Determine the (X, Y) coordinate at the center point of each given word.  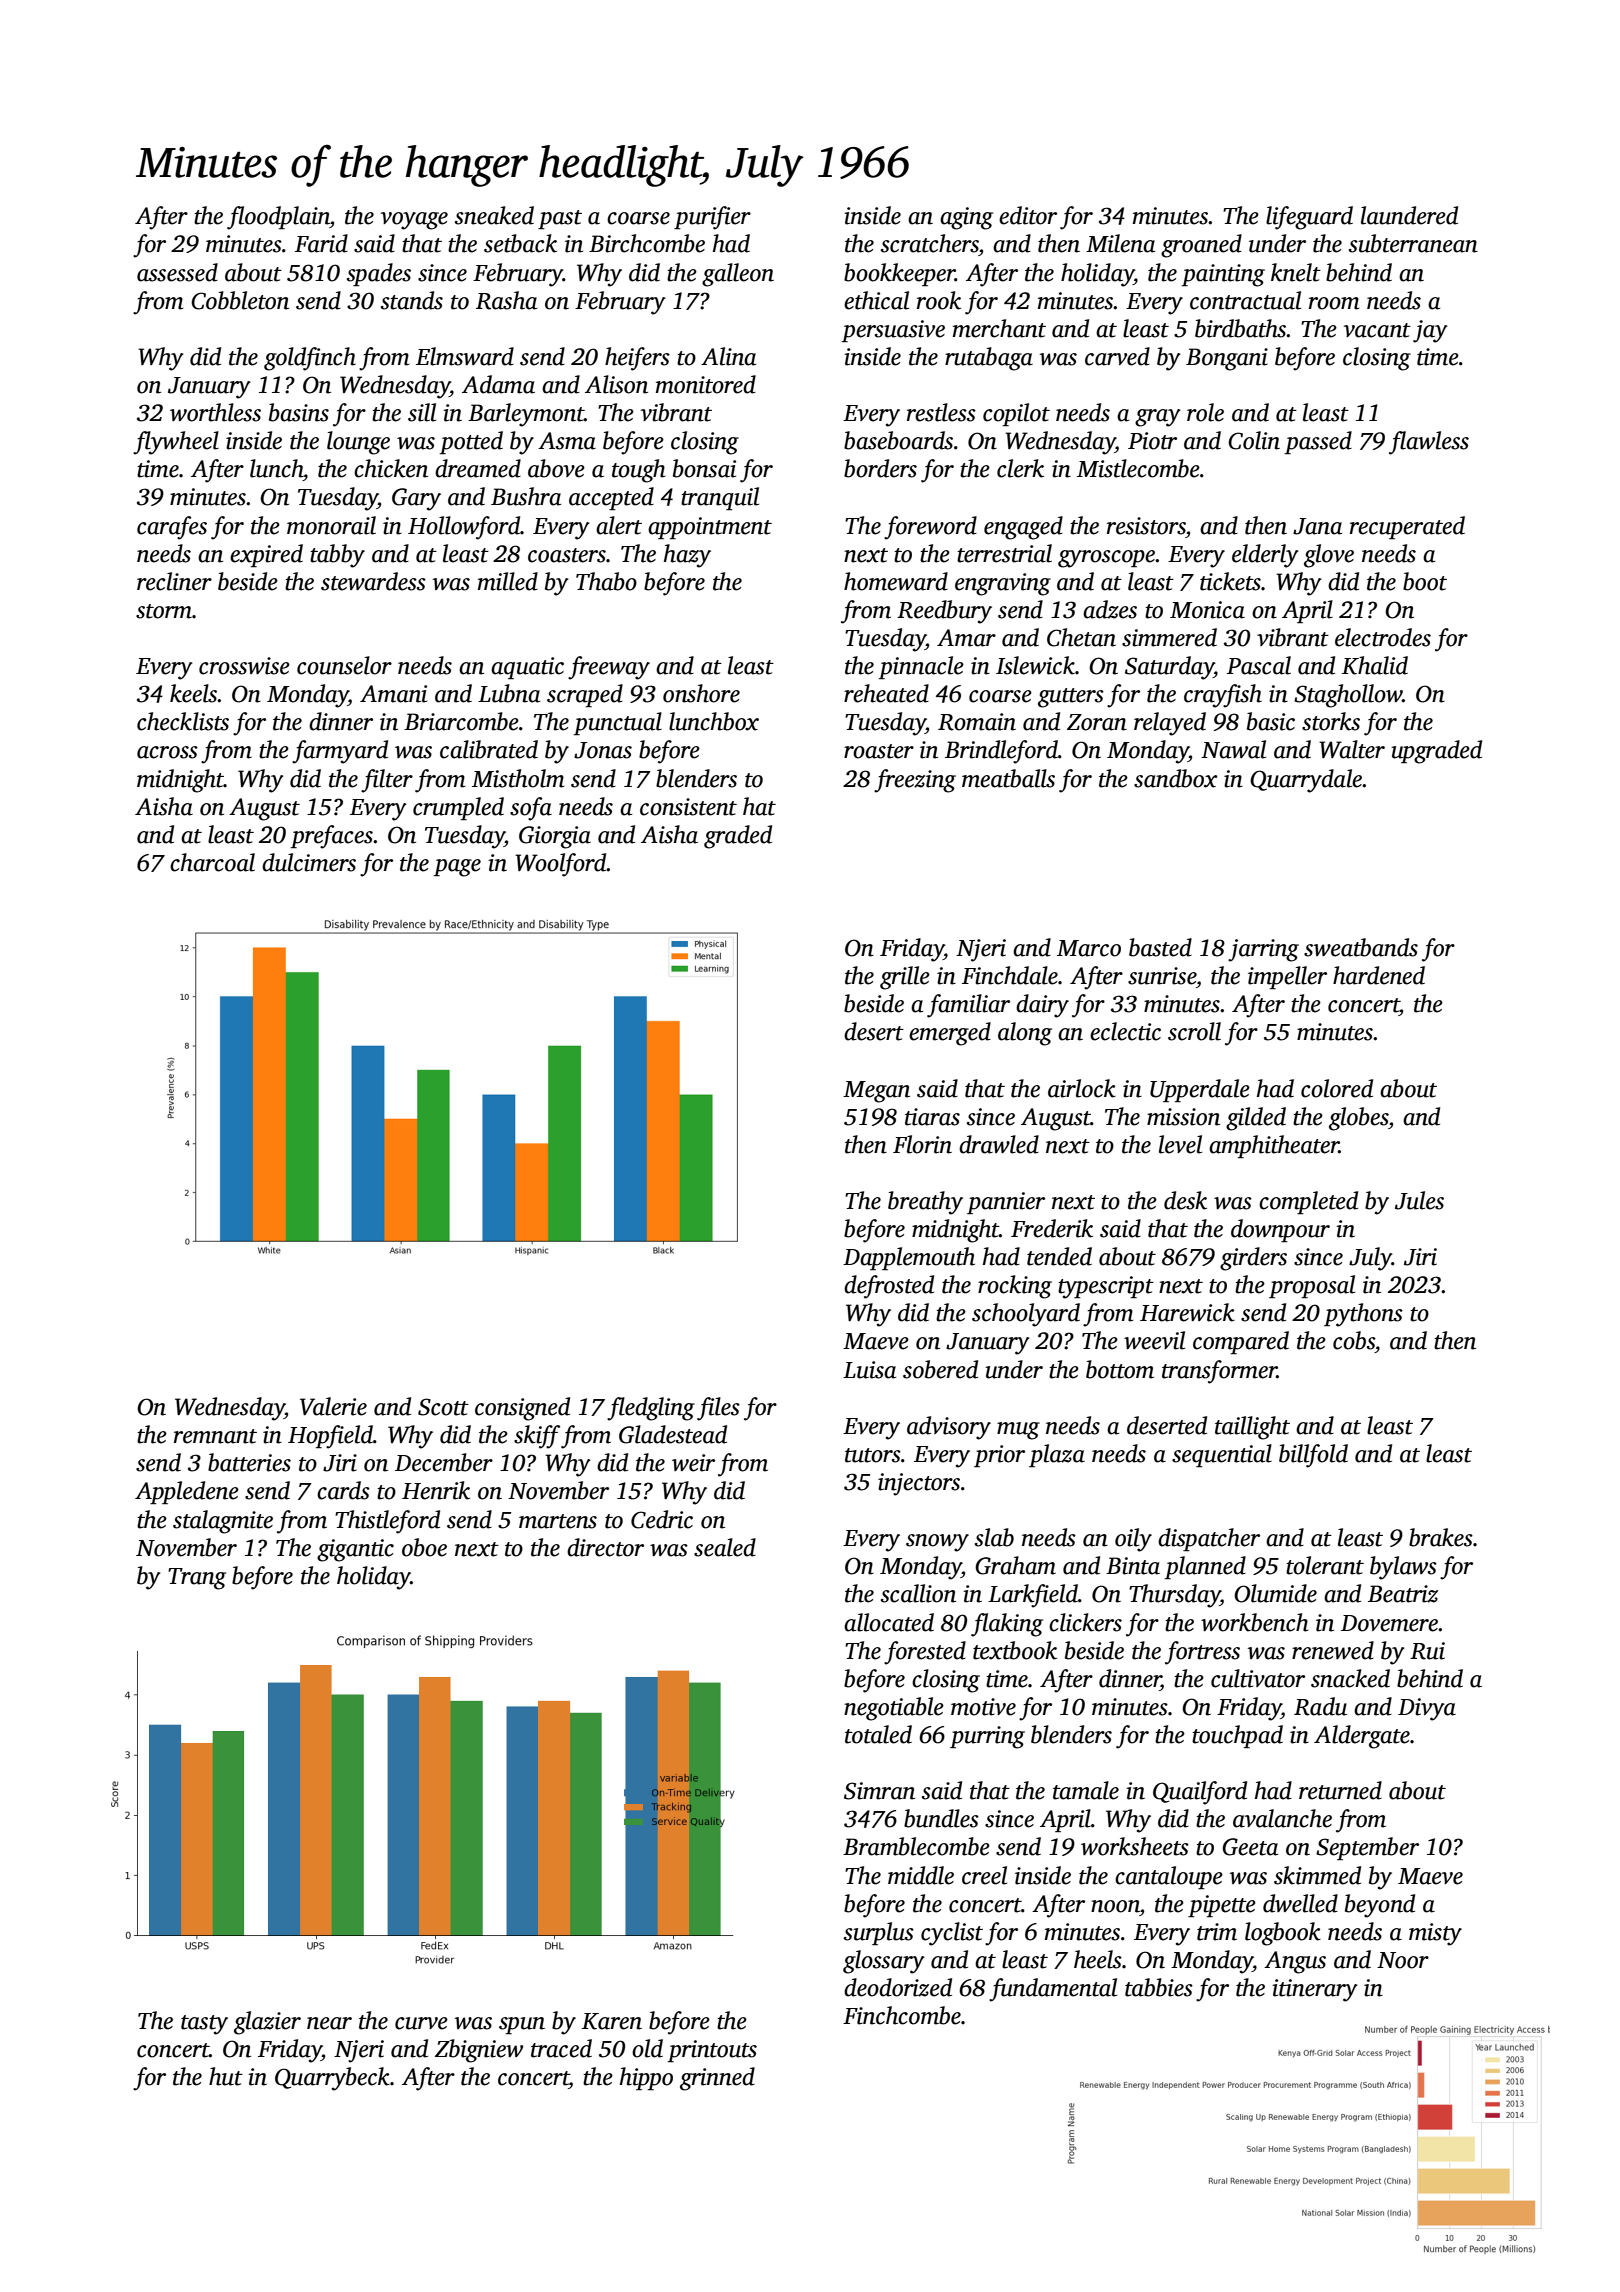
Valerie (333, 1406)
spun (522, 2025)
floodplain (278, 218)
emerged (950, 1034)
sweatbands (1361, 947)
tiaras (932, 1117)
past (560, 219)
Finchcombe (902, 2015)
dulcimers (309, 862)
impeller (1287, 977)
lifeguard (1309, 218)
